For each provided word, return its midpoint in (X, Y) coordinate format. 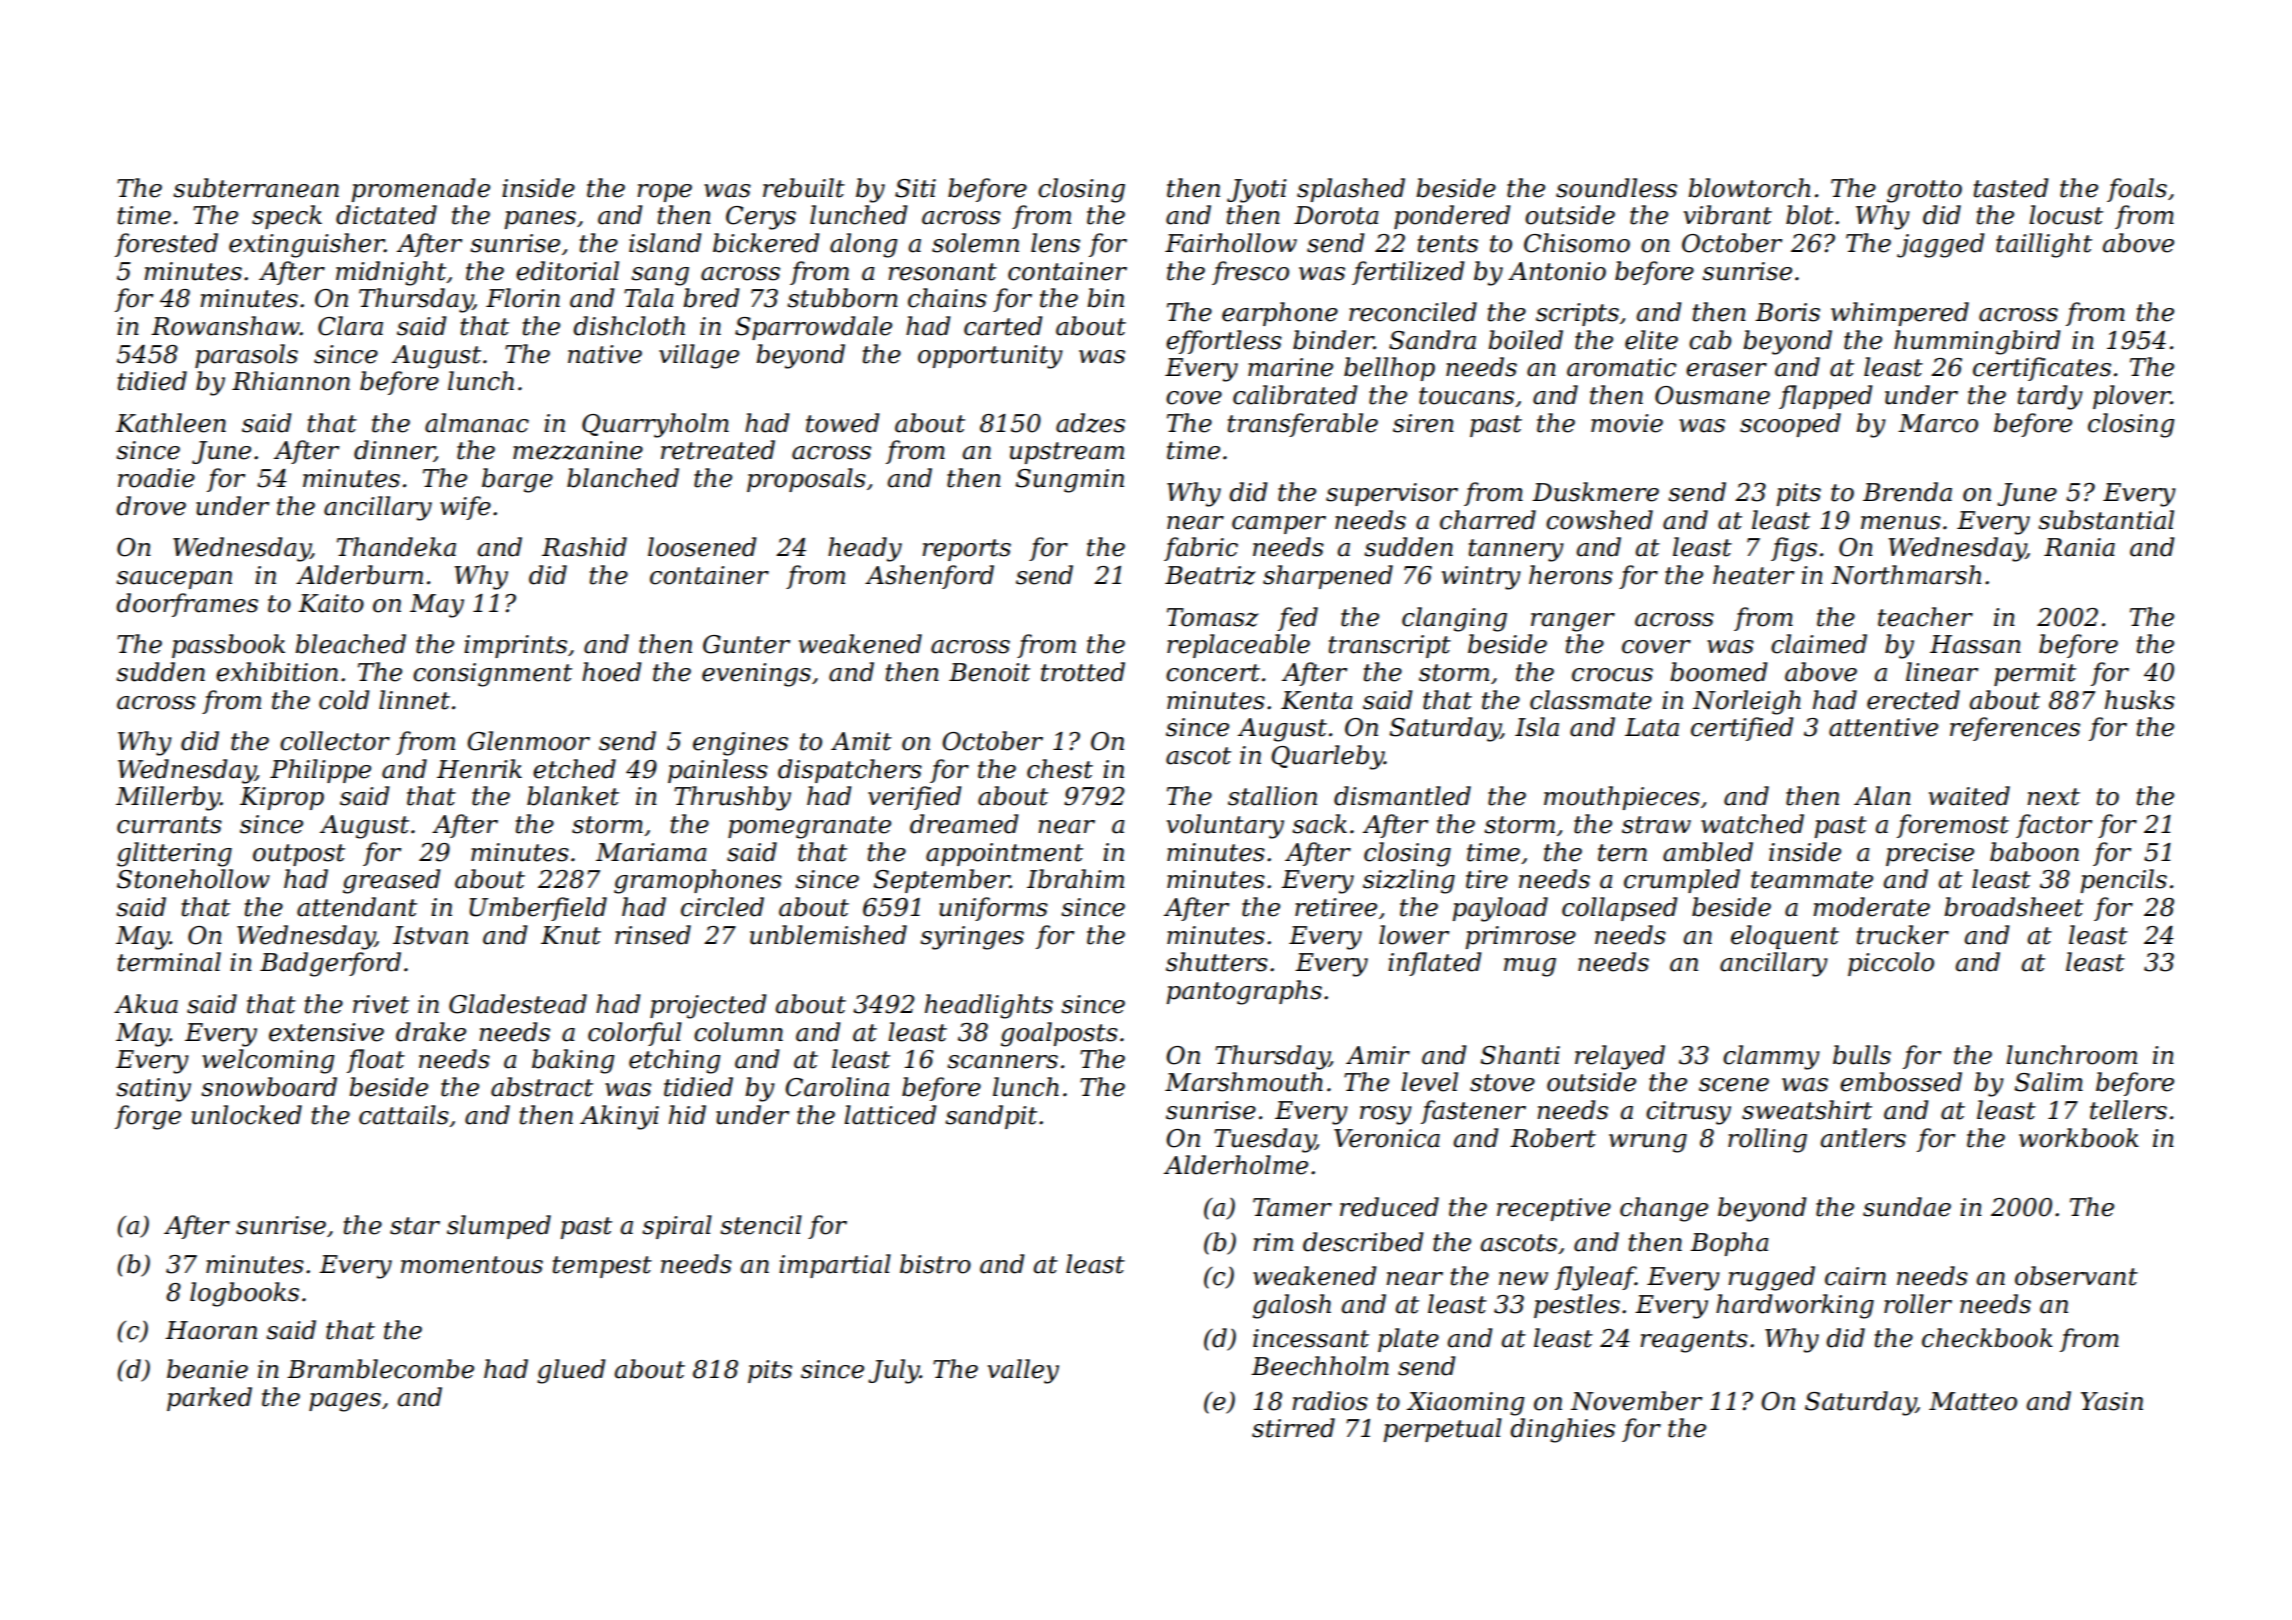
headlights (989, 1006)
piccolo (1891, 964)
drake (431, 1032)
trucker (1903, 935)
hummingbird (1977, 342)
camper (1279, 525)
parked (209, 1399)
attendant (357, 907)
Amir (1378, 1055)
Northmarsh (1906, 575)
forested (166, 245)
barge (517, 480)
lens (1055, 243)
